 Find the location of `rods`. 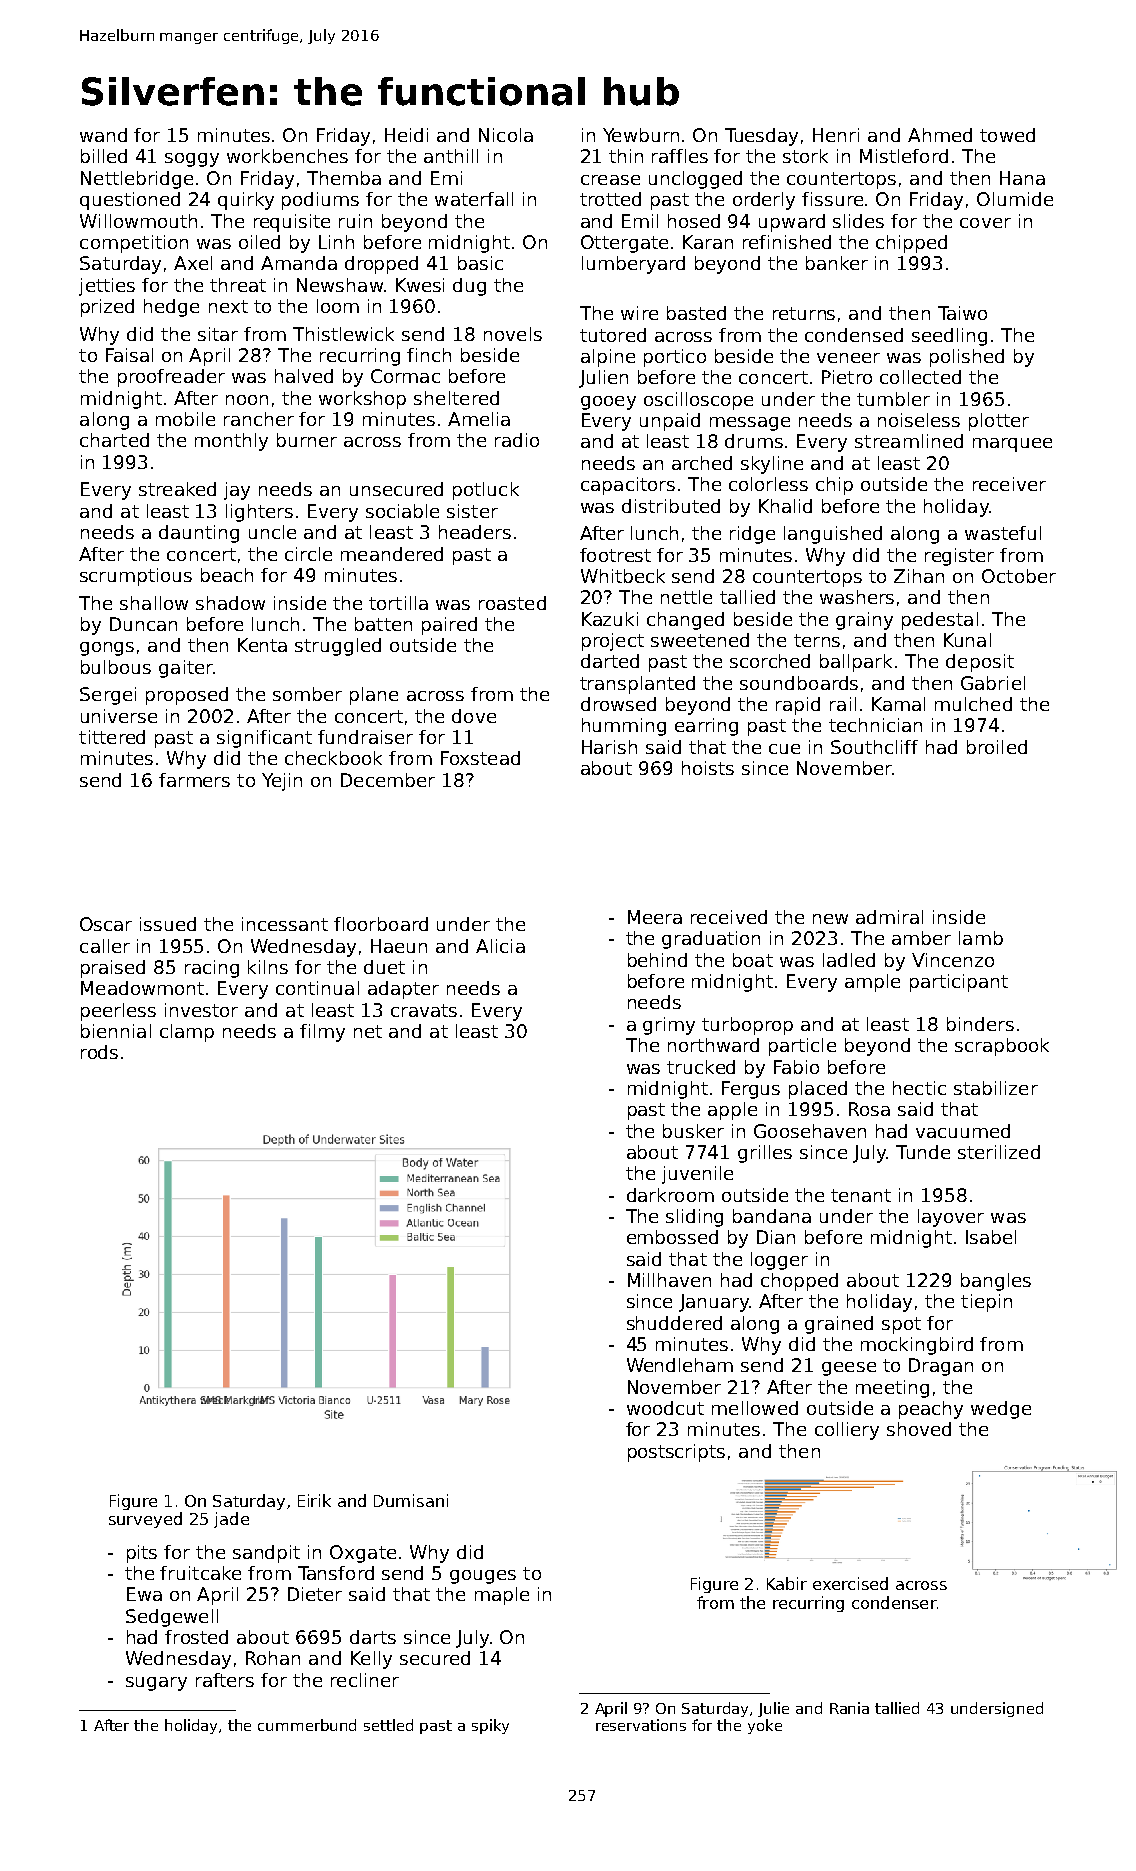

rods is located at coordinates (99, 1052).
